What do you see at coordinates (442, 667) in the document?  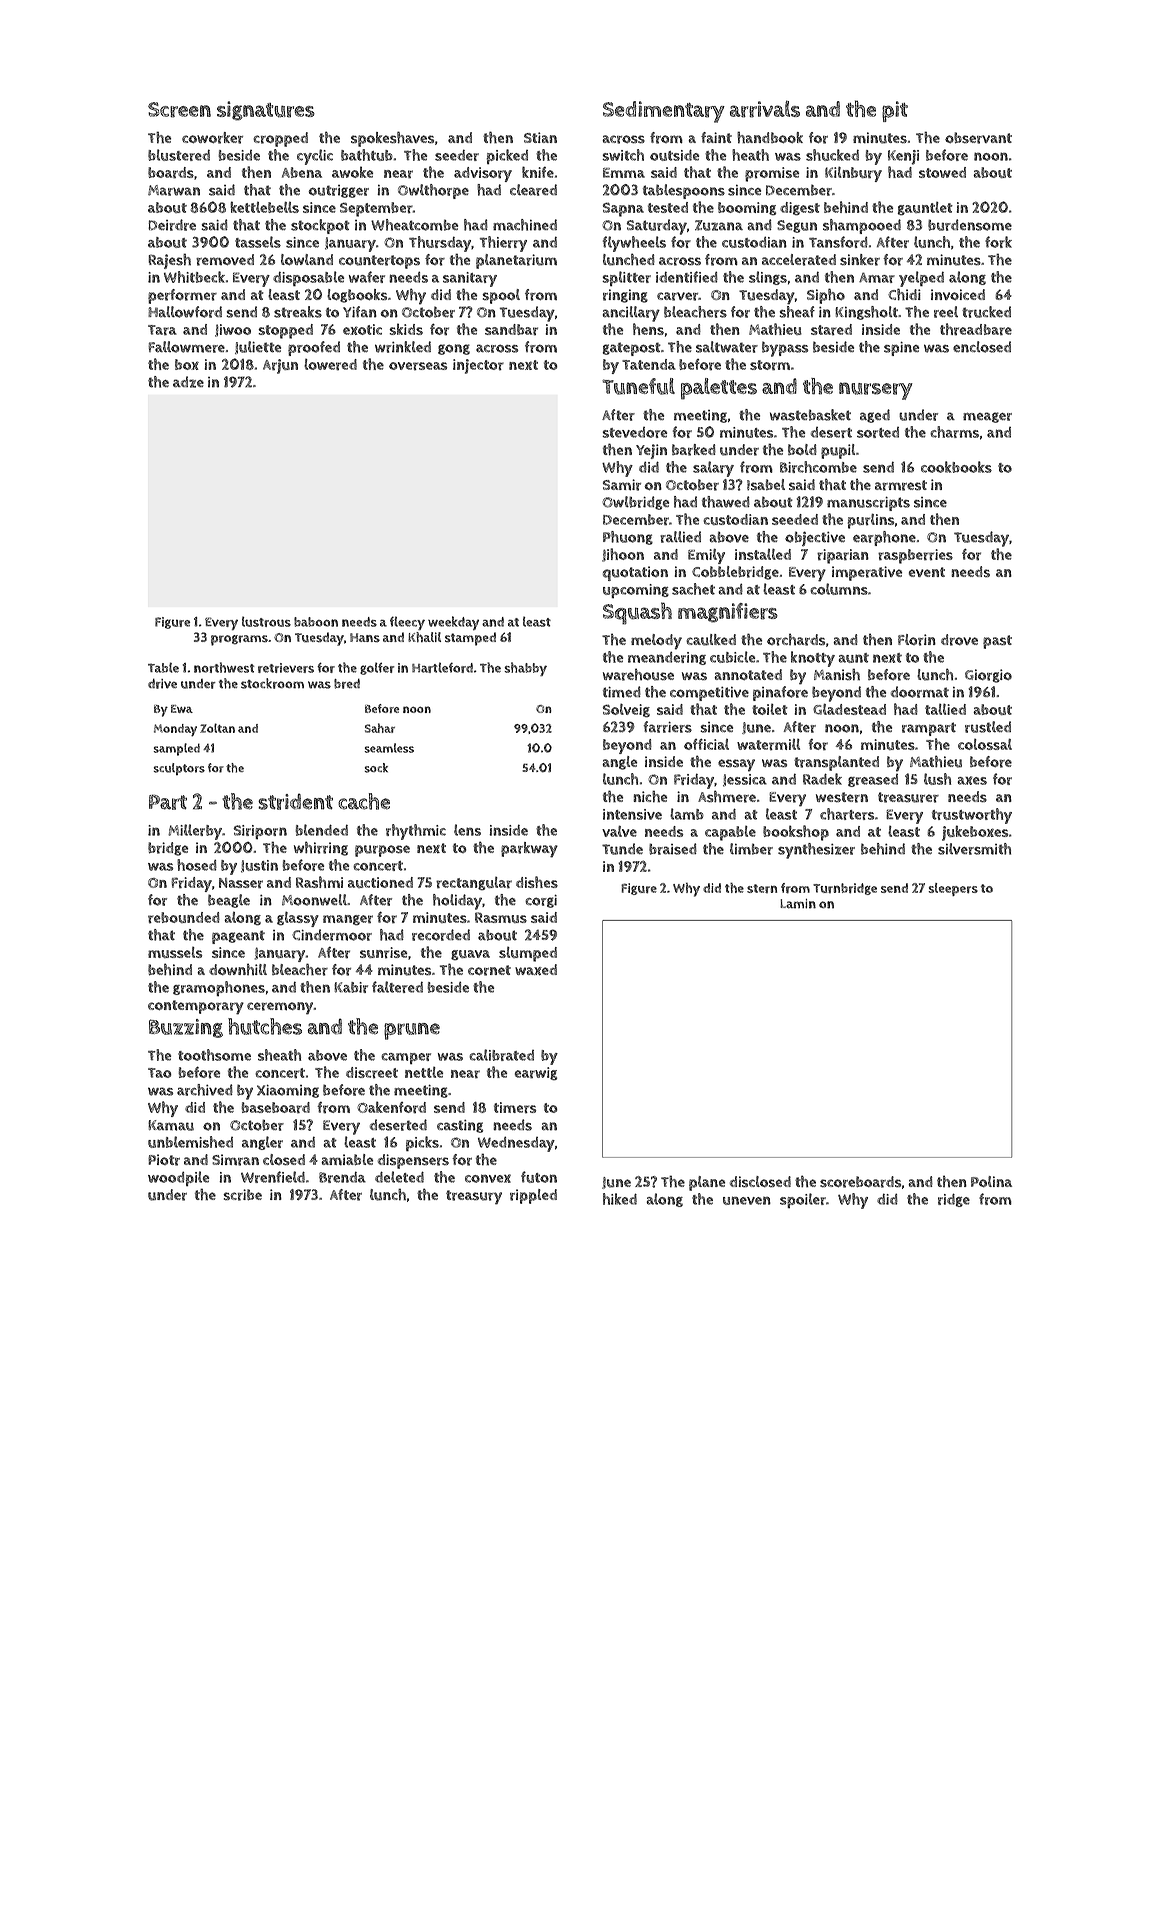 I see `Hartleford` at bounding box center [442, 667].
